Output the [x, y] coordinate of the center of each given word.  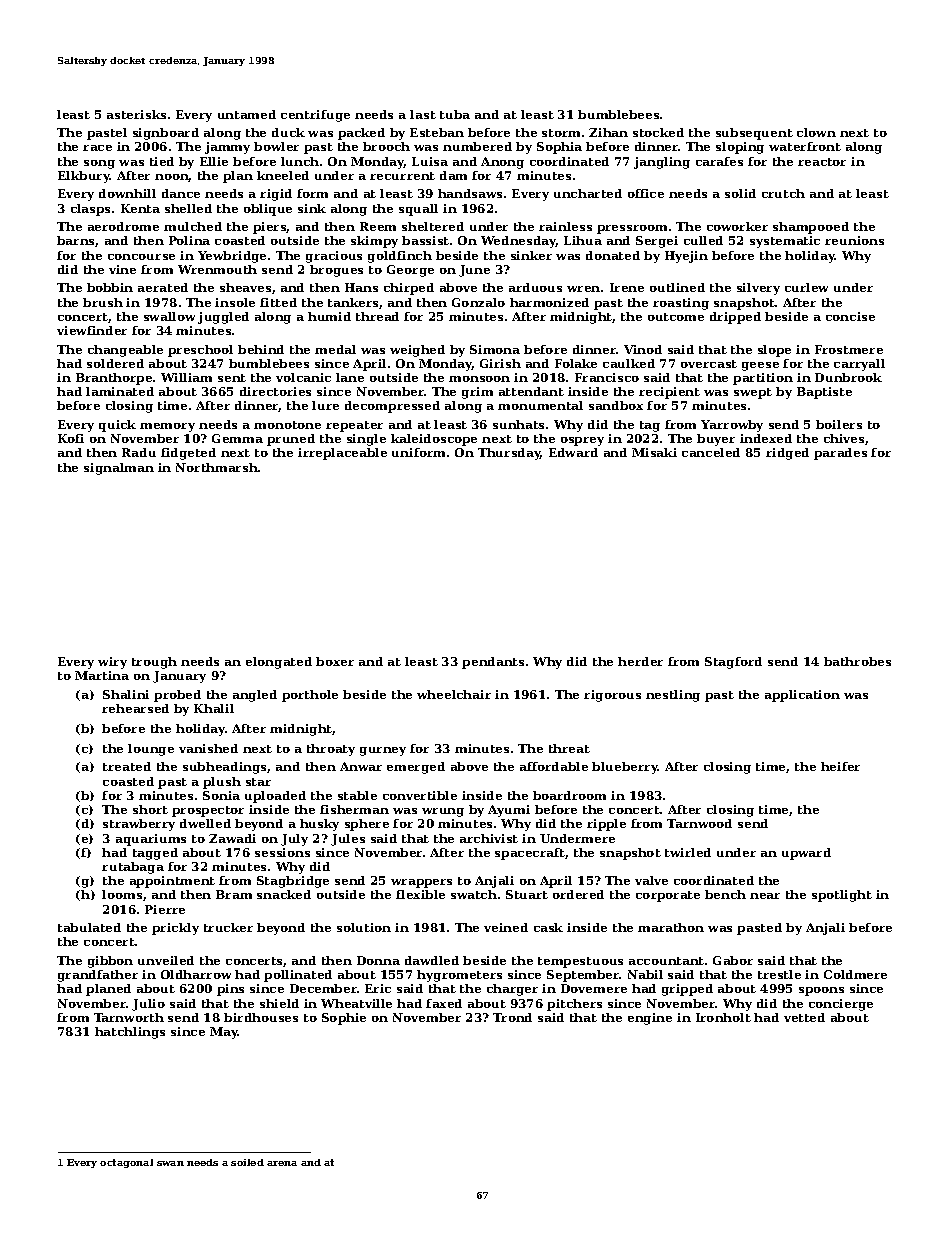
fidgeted [188, 454]
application [802, 696]
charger [512, 990]
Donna [378, 960]
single [366, 440]
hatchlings [130, 1033]
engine [650, 1019]
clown [816, 132]
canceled [711, 452]
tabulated [89, 927]
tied [162, 161]
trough [154, 663]
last [423, 114]
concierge [841, 1005]
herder [640, 661]
